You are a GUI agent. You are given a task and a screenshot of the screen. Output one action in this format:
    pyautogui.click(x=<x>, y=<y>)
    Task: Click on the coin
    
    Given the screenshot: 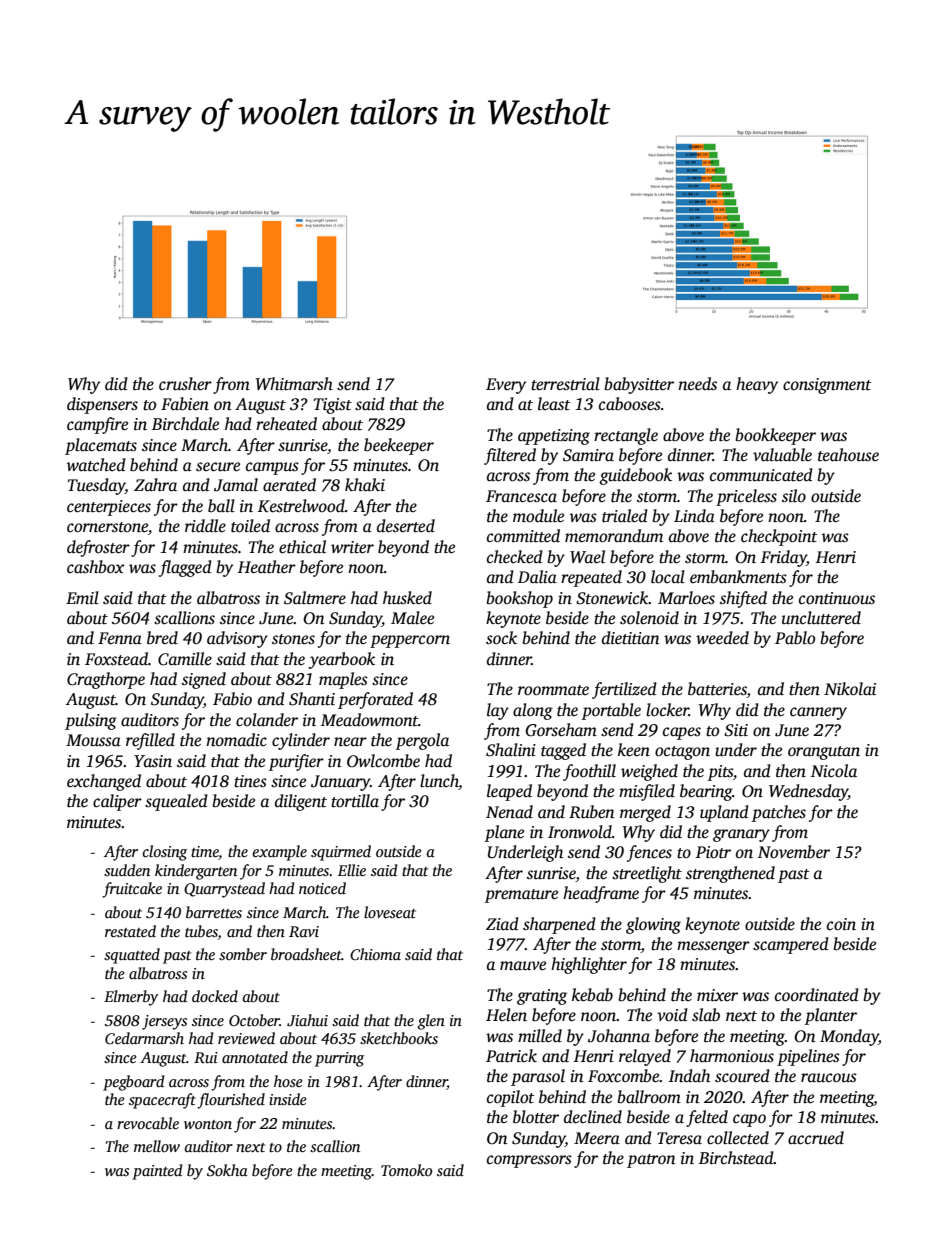 What is the action you would take?
    pyautogui.click(x=841, y=924)
